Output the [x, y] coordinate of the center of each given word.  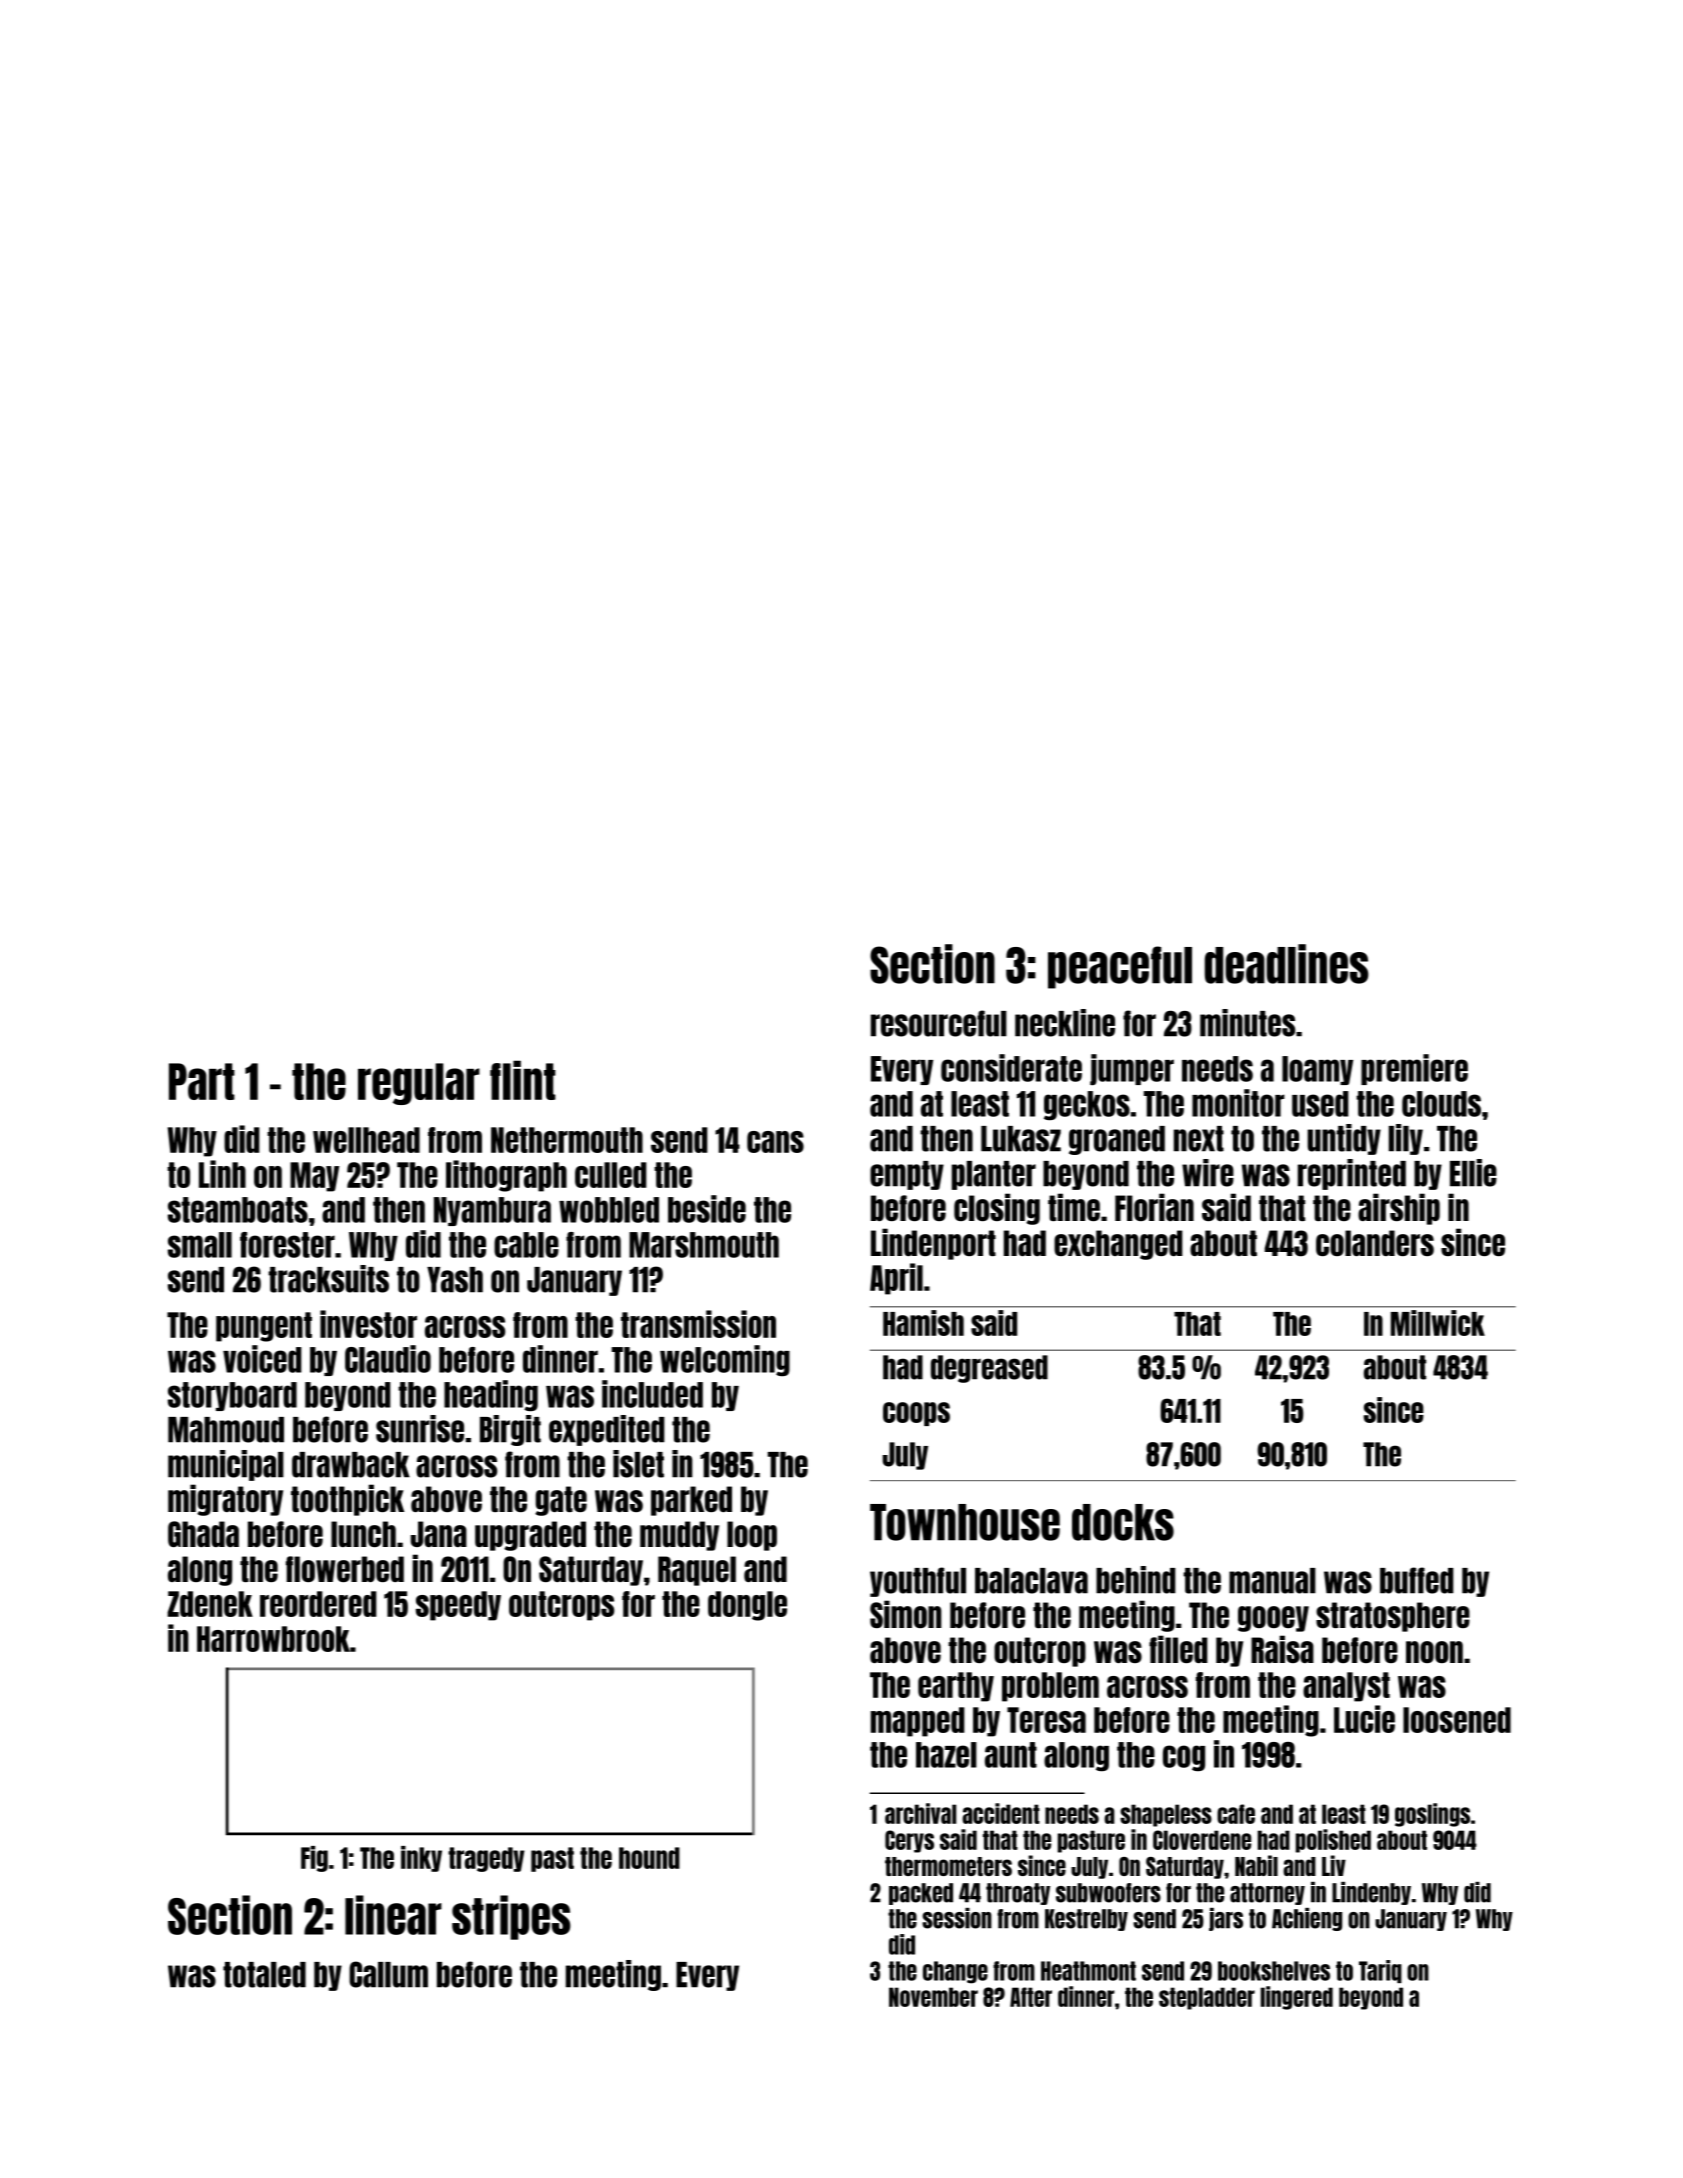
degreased [989, 1369]
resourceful [939, 1023]
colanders [1375, 1243]
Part [202, 1081]
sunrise [420, 1429]
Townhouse [965, 1522]
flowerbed [345, 1569]
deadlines [1287, 964]
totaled [264, 1975]
